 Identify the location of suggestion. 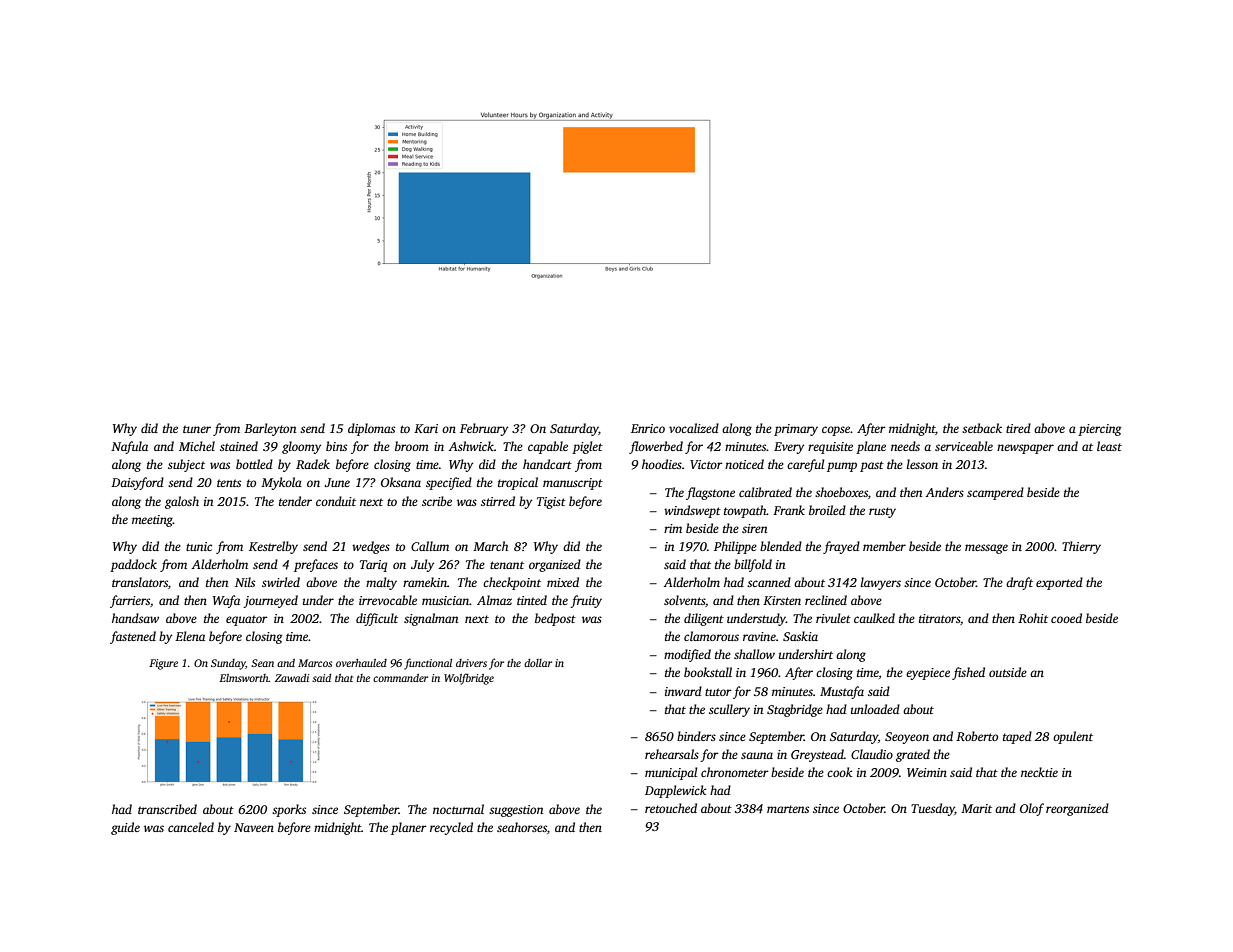
(516, 811).
